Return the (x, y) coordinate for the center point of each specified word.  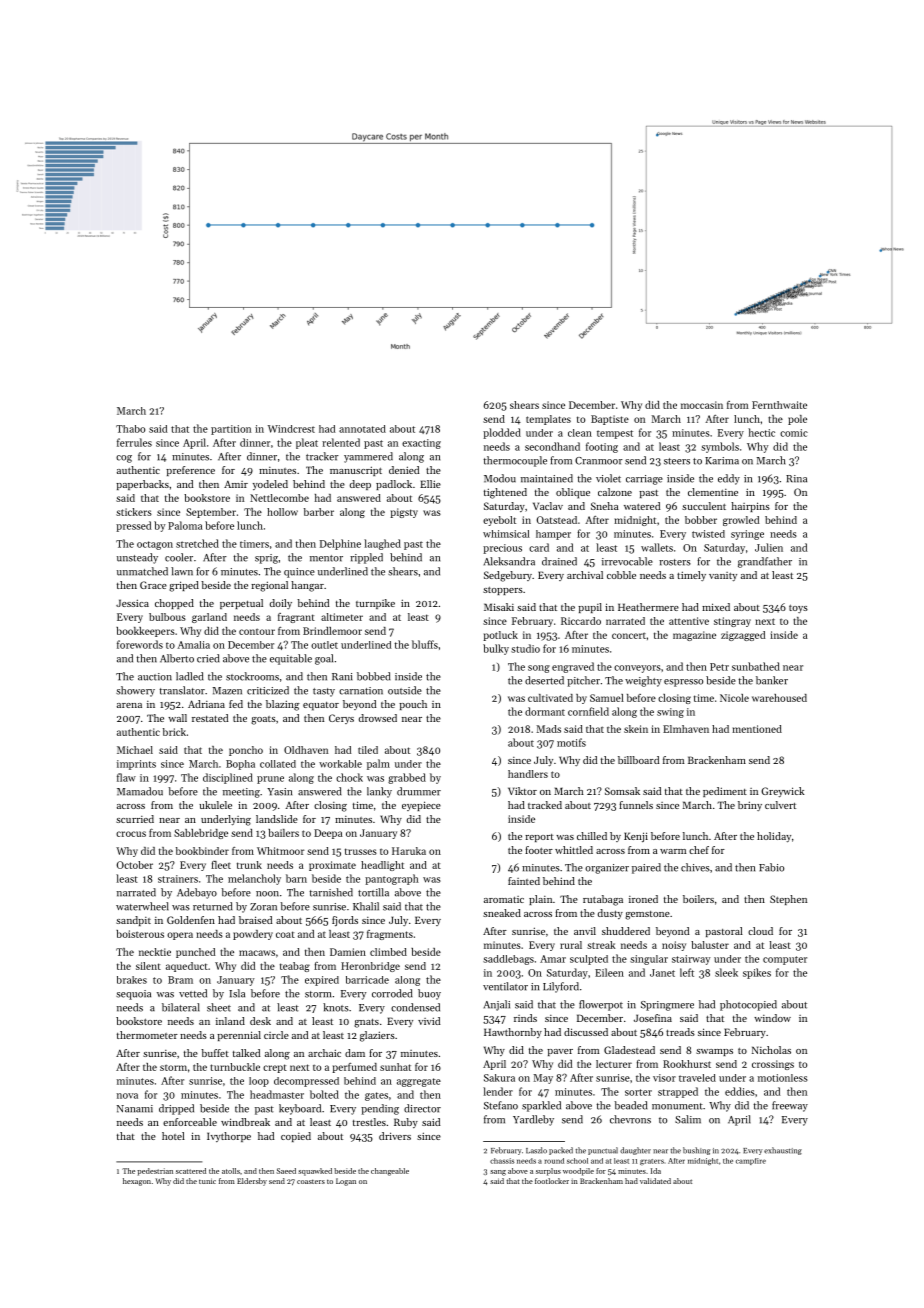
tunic (207, 1181)
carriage (644, 480)
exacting (421, 444)
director (422, 1108)
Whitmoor (281, 851)
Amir (236, 484)
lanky (379, 792)
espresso (683, 683)
